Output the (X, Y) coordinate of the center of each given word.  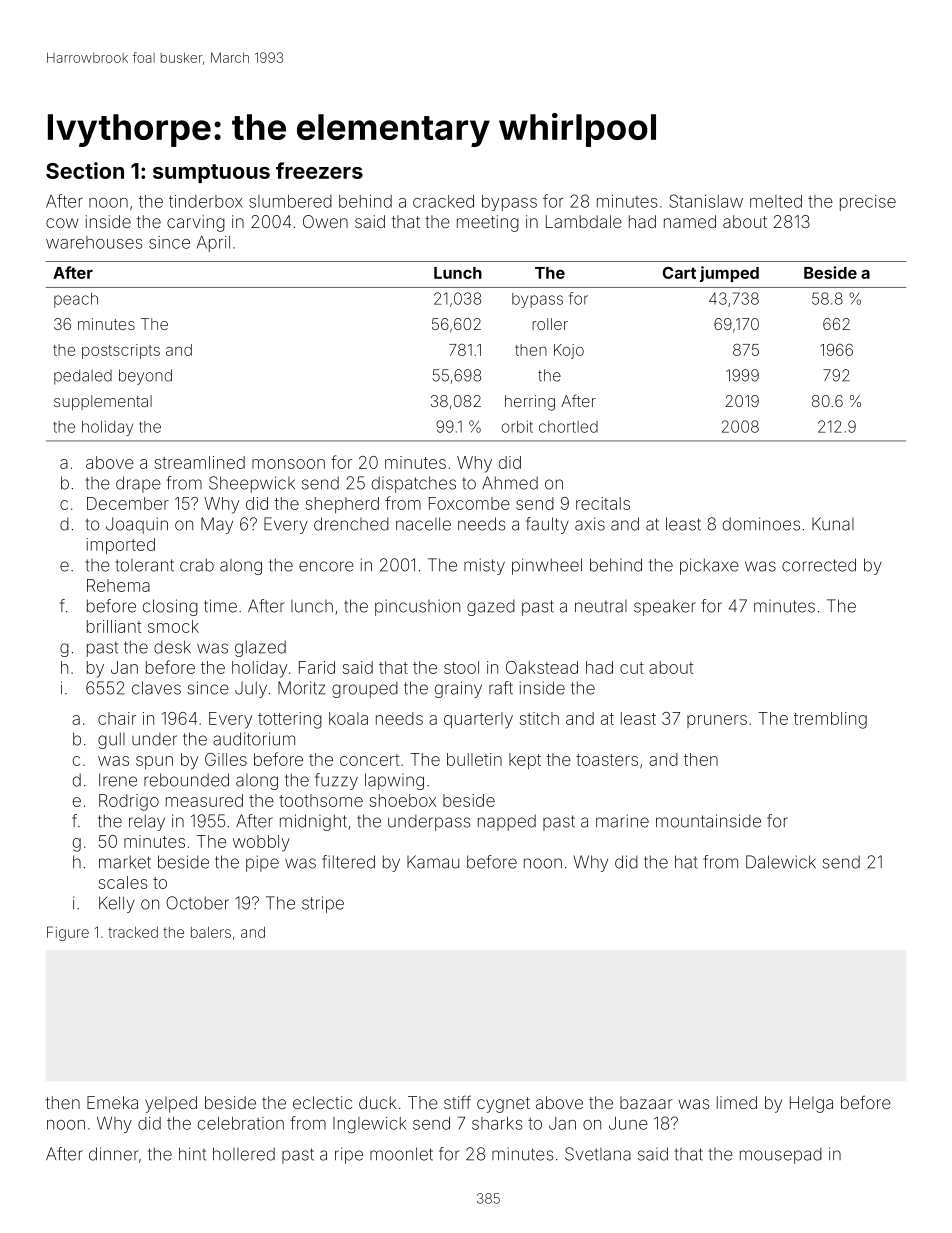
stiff (457, 1102)
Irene (118, 780)
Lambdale (584, 221)
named (690, 221)
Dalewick (781, 862)
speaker (665, 607)
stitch (539, 718)
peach (76, 300)
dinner (113, 1154)
